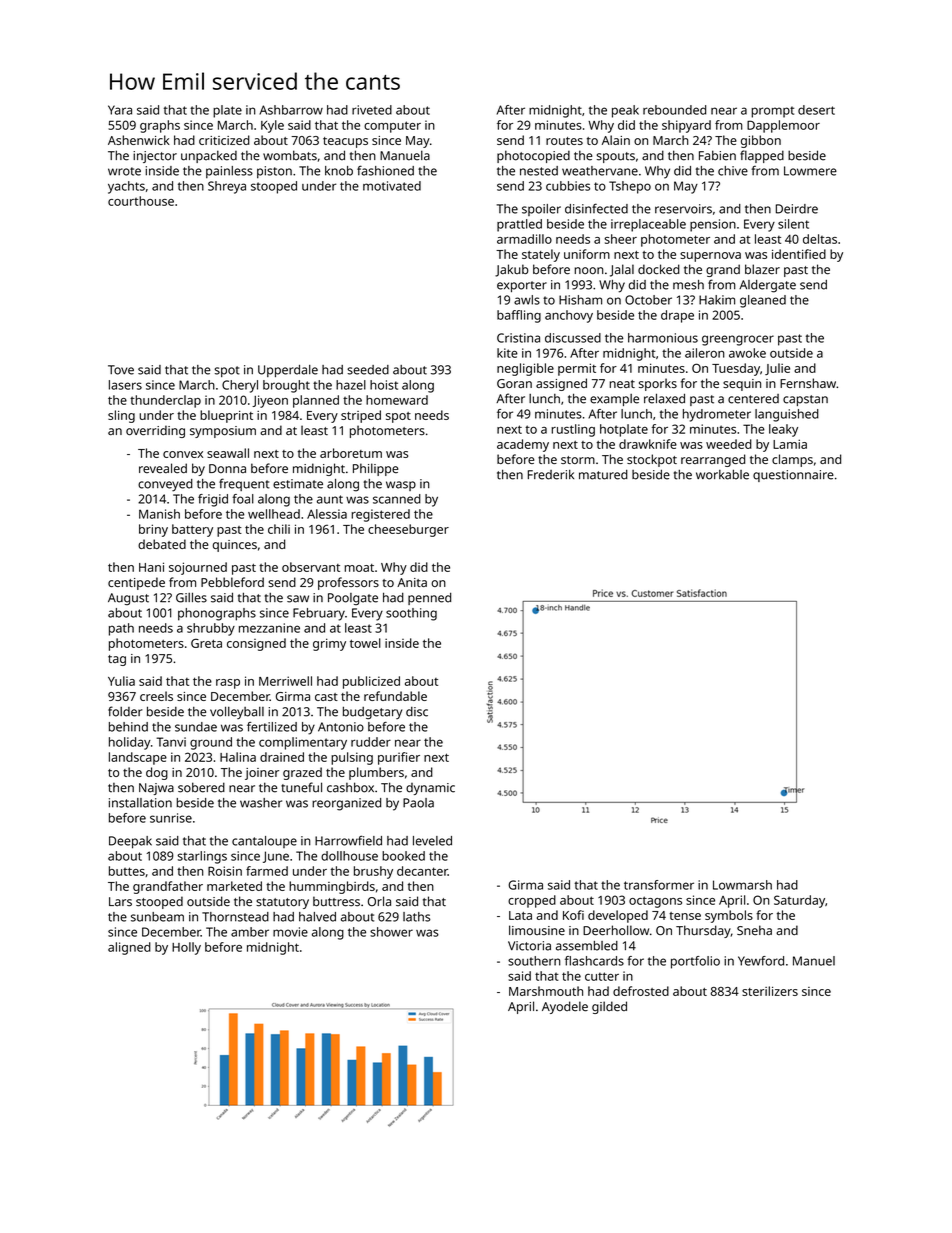 This screenshot has width=952, height=1233. I want to click on quinces, so click(235, 546).
